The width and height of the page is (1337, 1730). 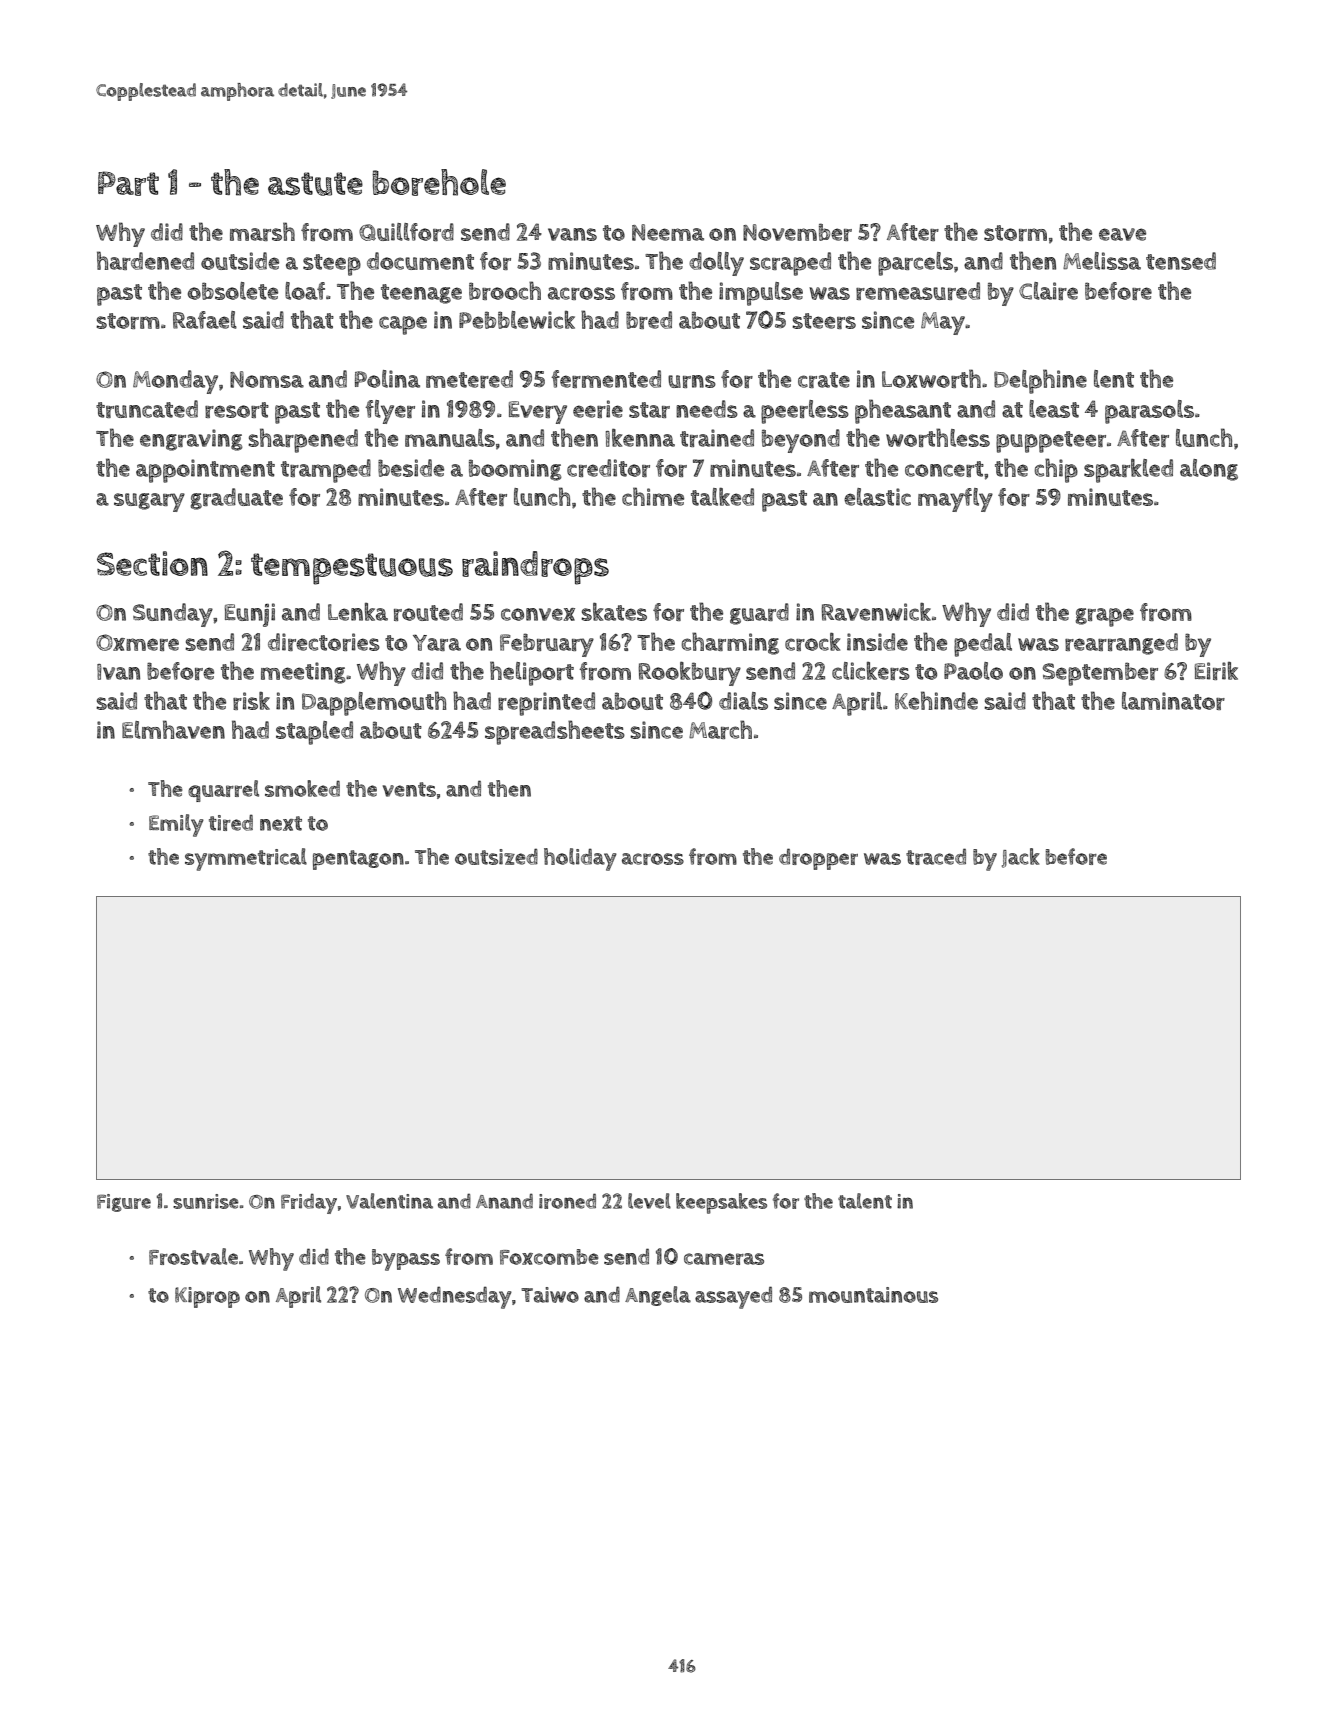 What do you see at coordinates (873, 1295) in the page?
I see `mountainous` at bounding box center [873, 1295].
